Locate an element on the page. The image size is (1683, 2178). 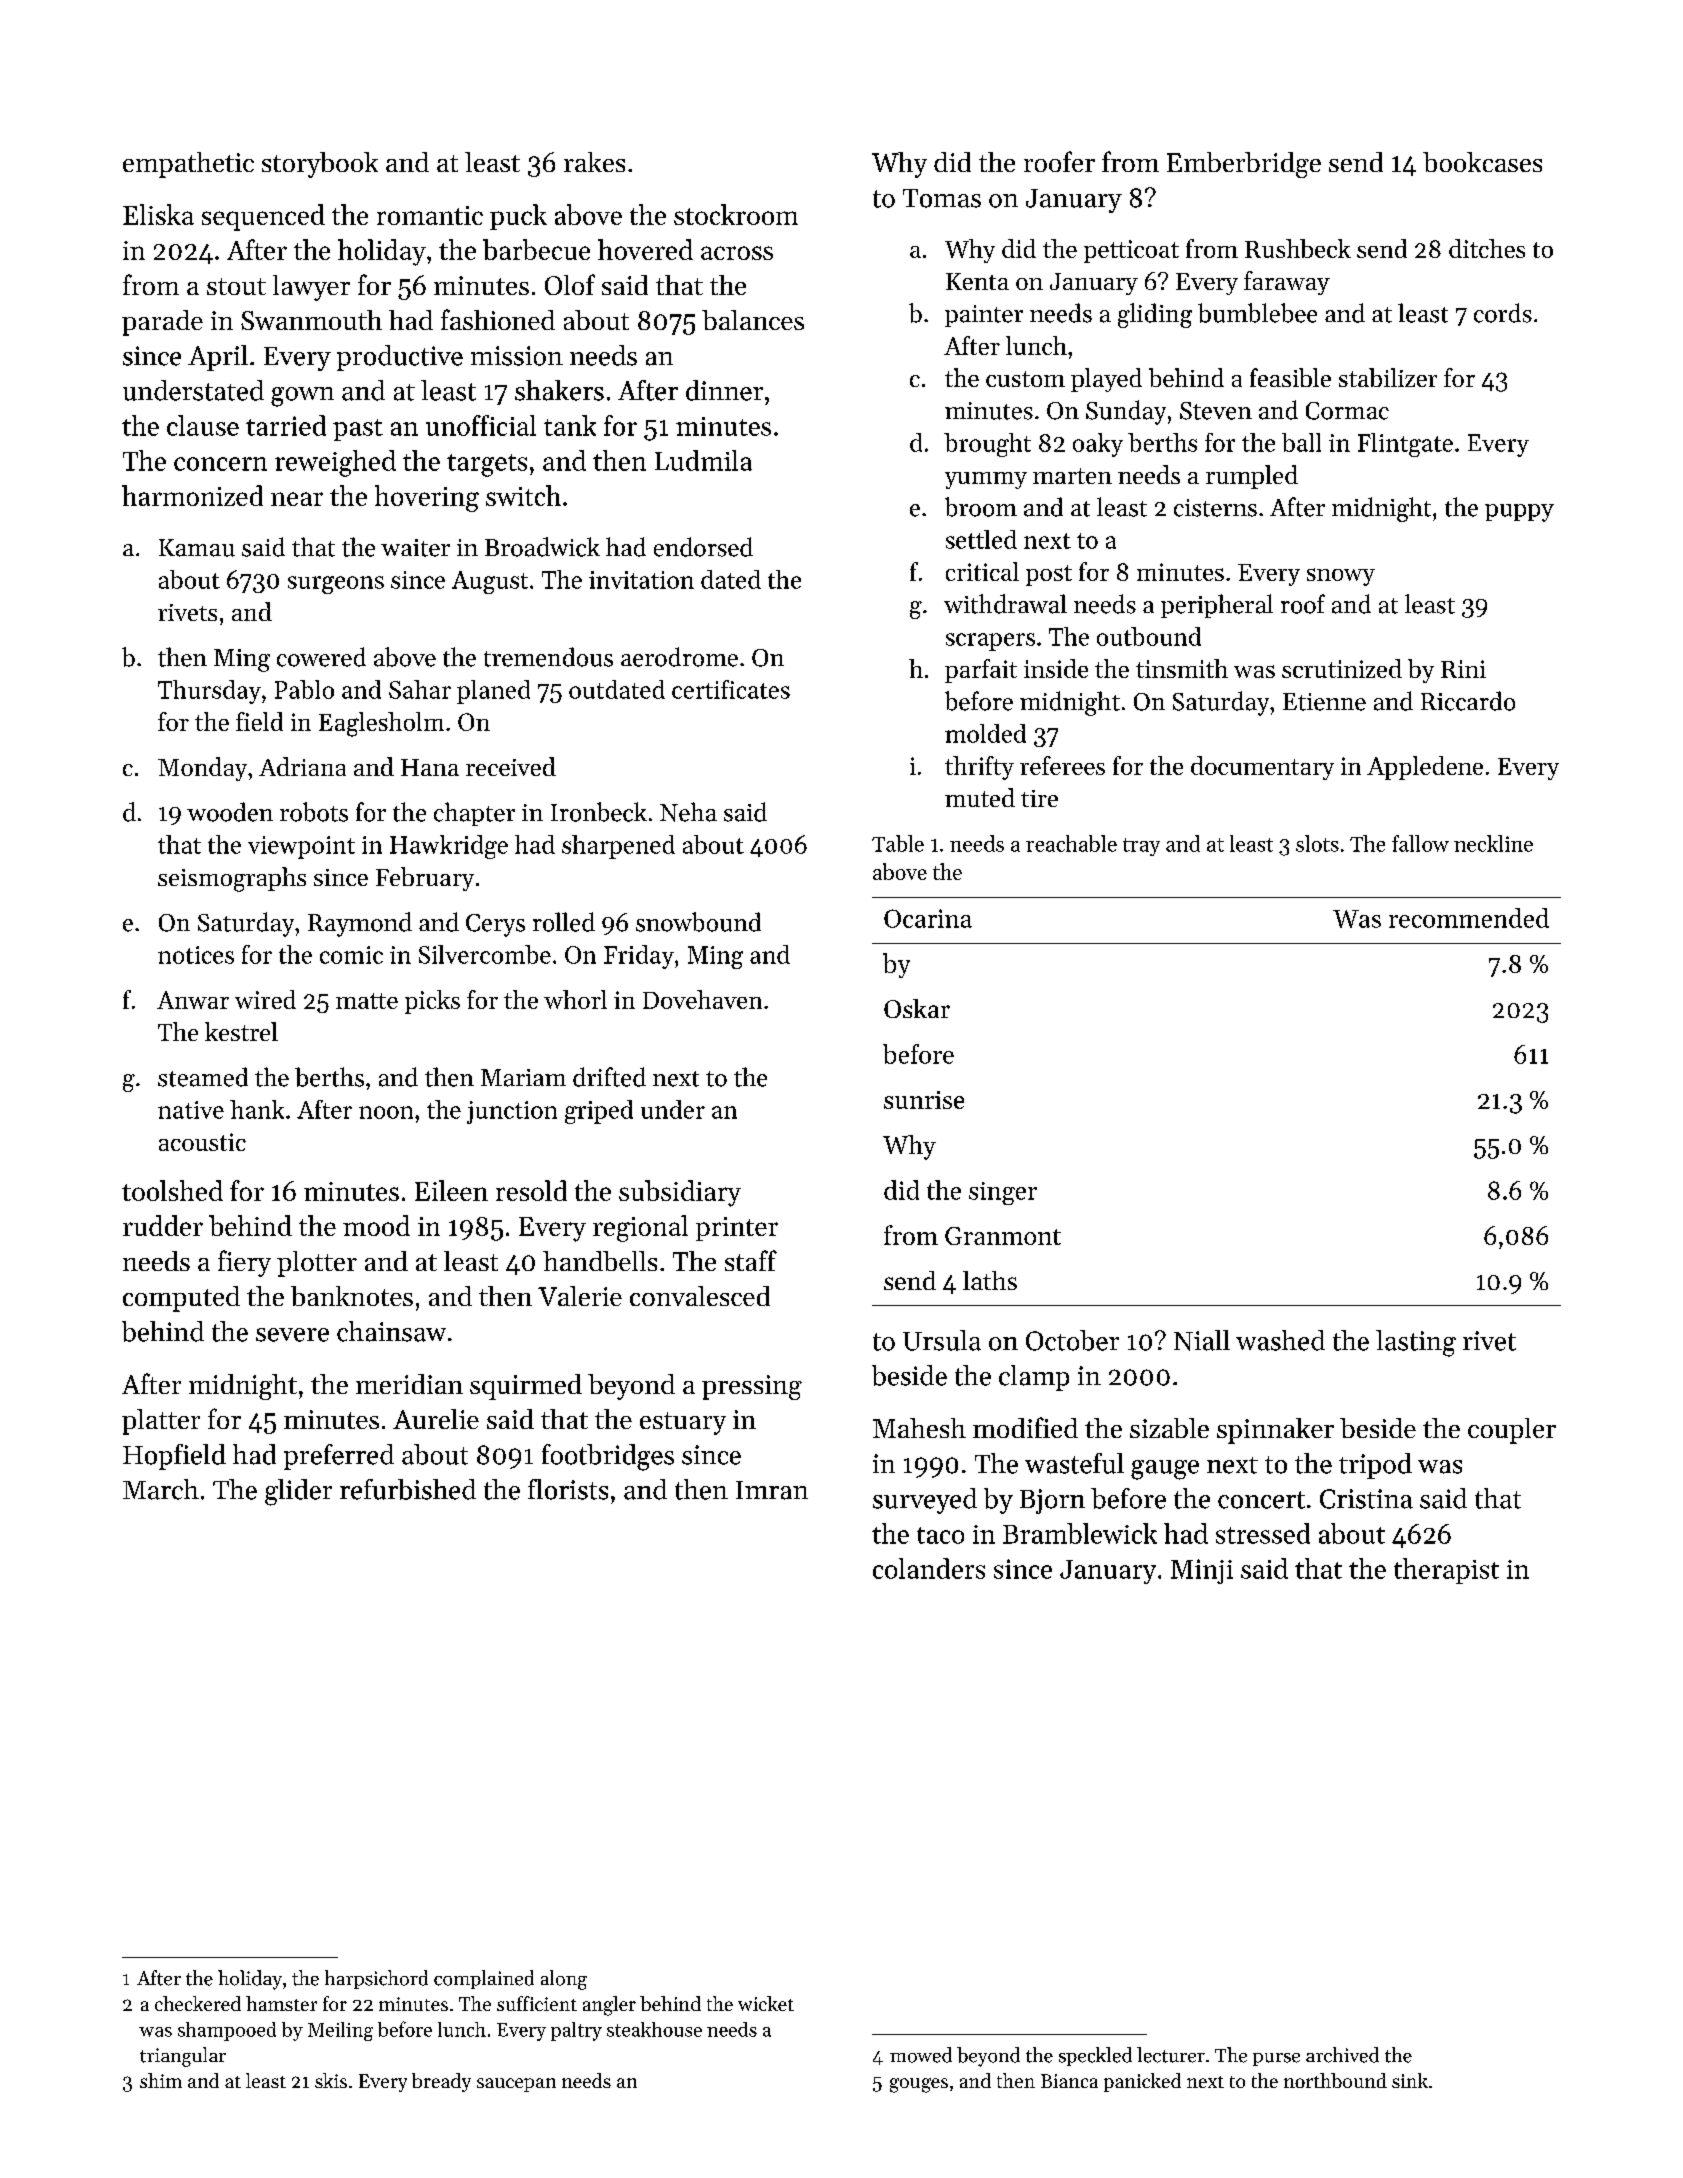
singer is located at coordinates (1003, 1193).
